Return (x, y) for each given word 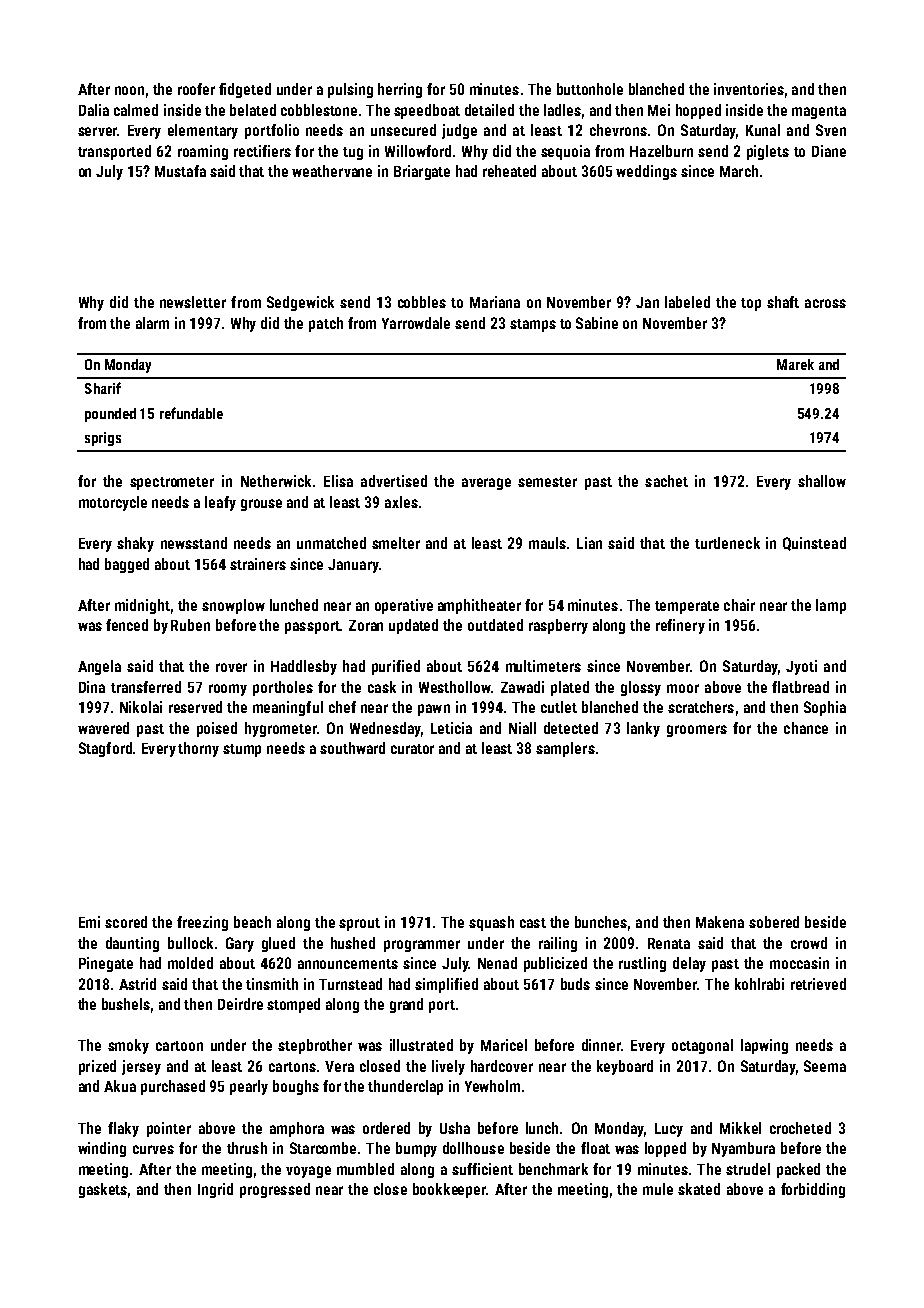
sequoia (565, 152)
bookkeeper (449, 1190)
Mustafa (180, 171)
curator (412, 749)
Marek (795, 364)
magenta (819, 112)
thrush (247, 1148)
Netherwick (276, 481)
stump (242, 750)
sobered (774, 922)
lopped (665, 1149)
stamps (533, 325)
